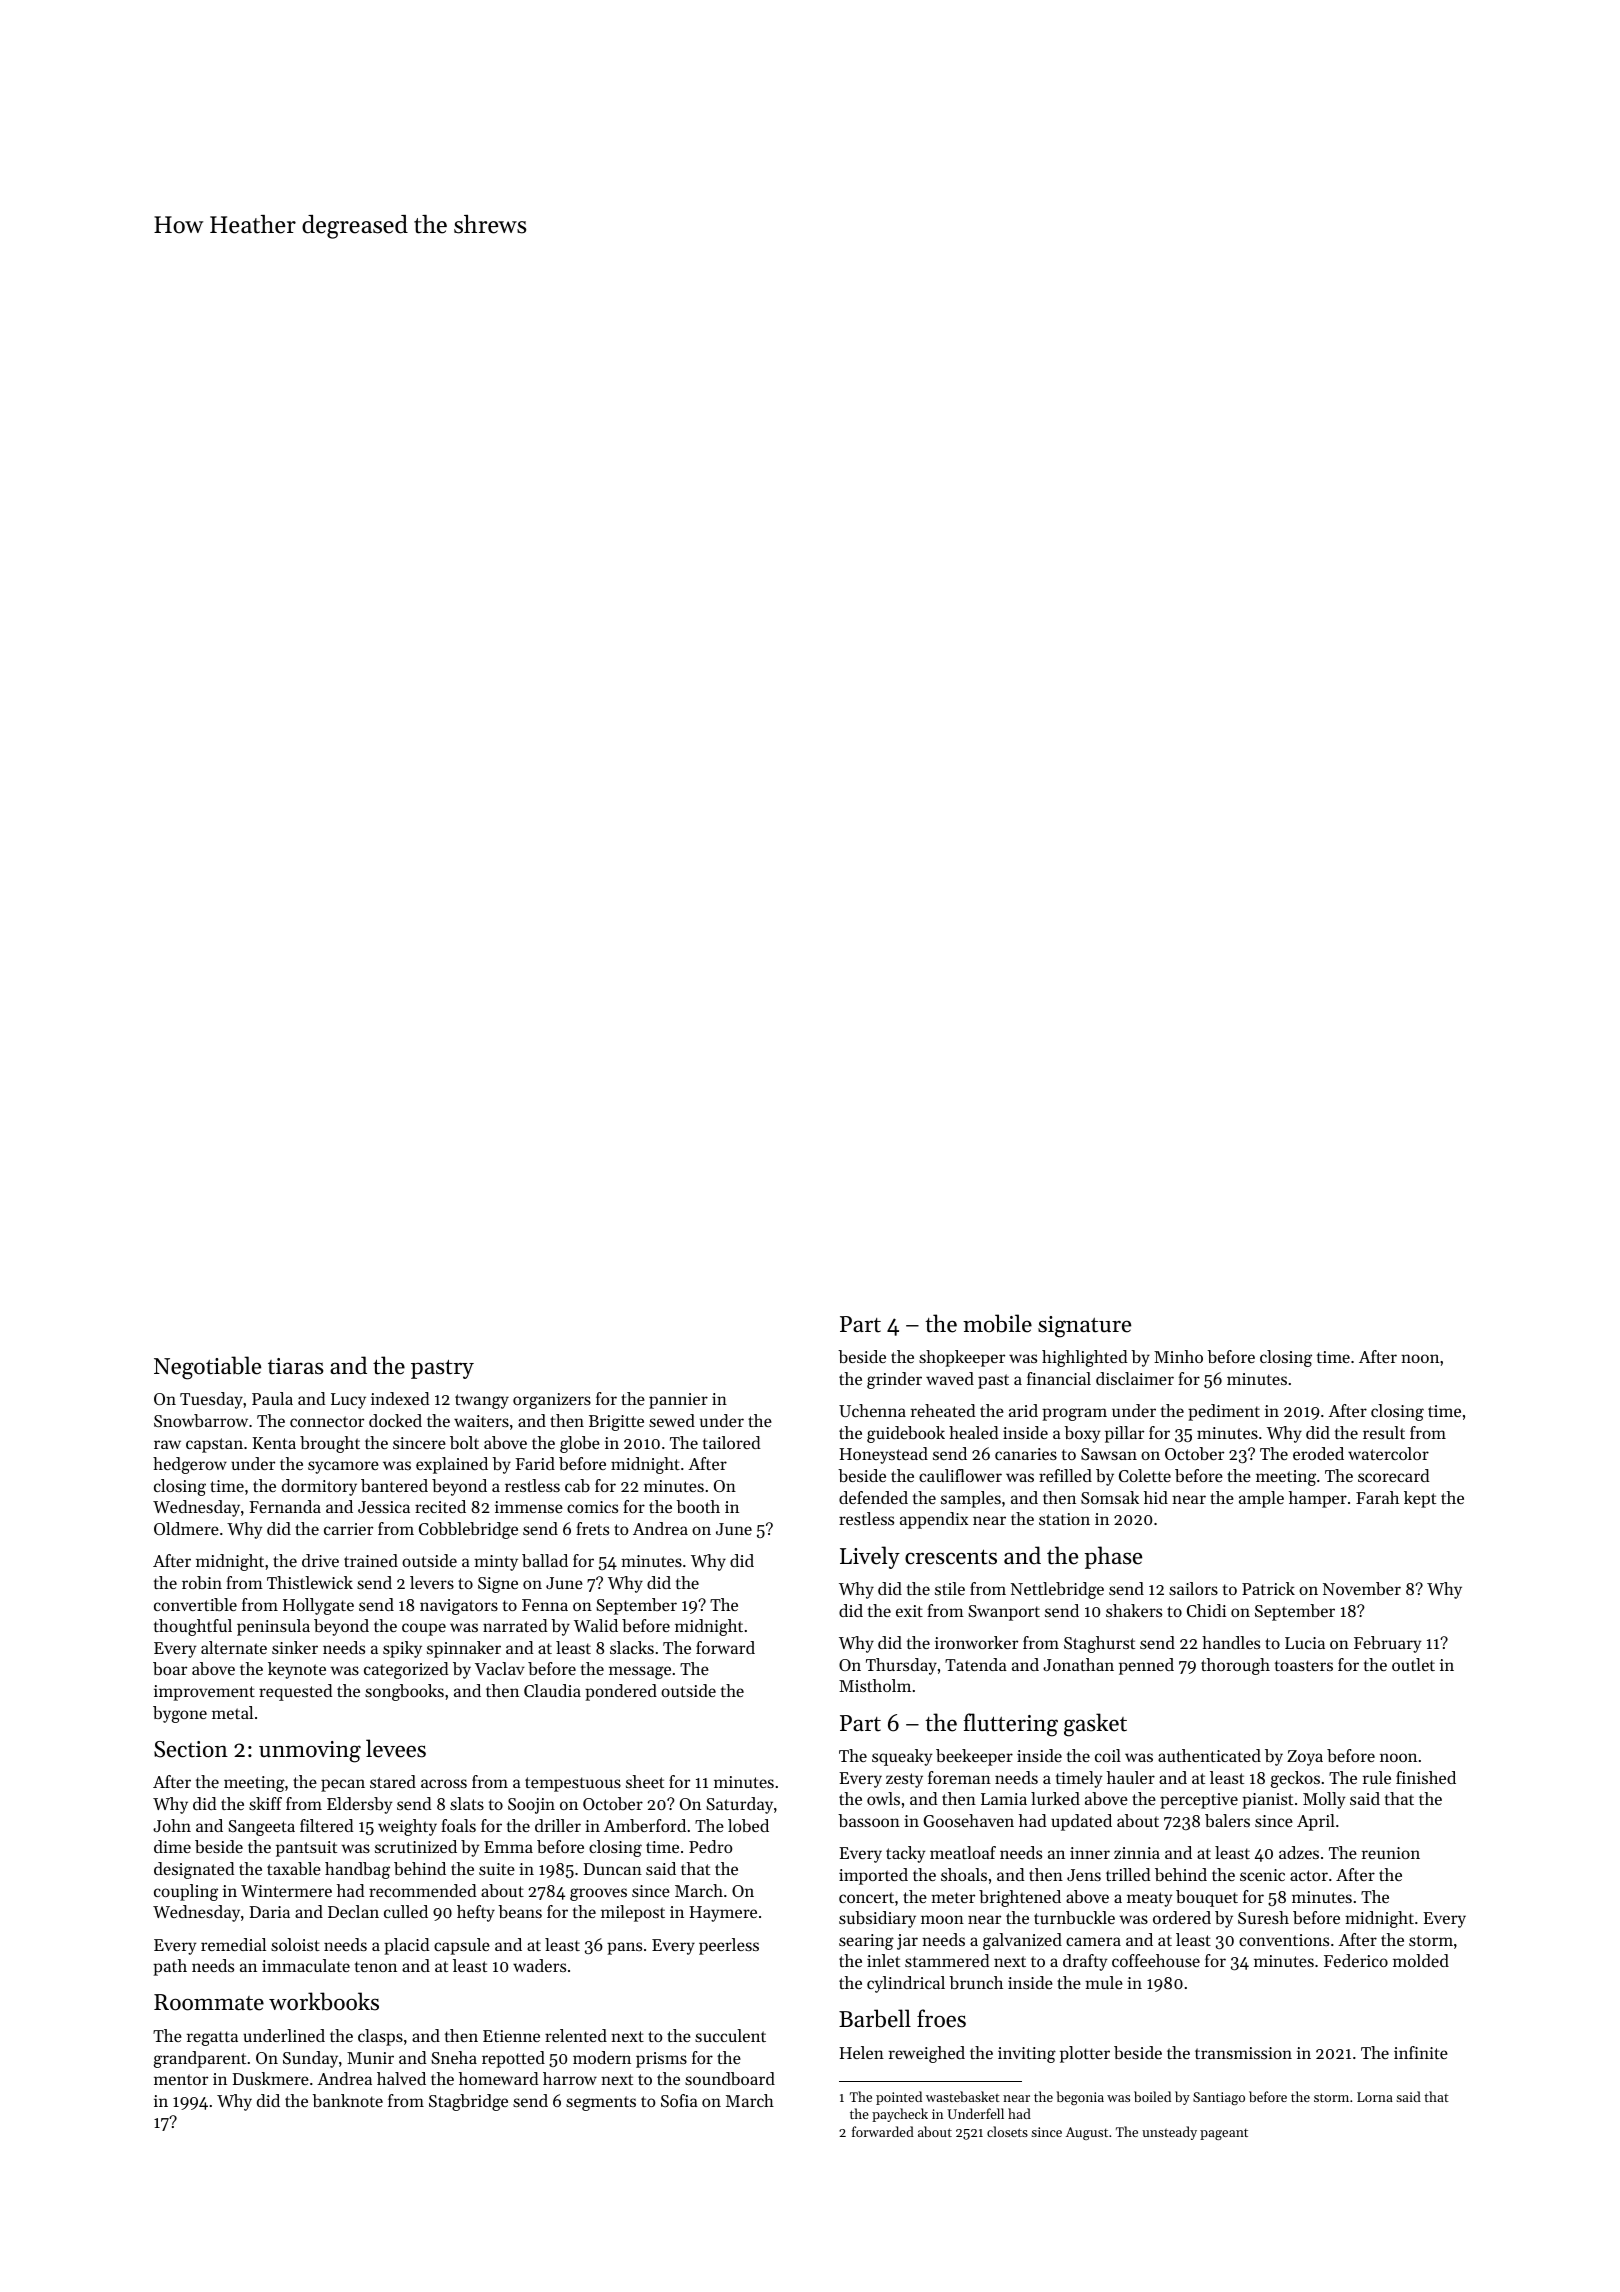 This screenshot has width=1620, height=2292. Describe the element at coordinates (376, 1966) in the screenshot. I see `tenon` at that location.
